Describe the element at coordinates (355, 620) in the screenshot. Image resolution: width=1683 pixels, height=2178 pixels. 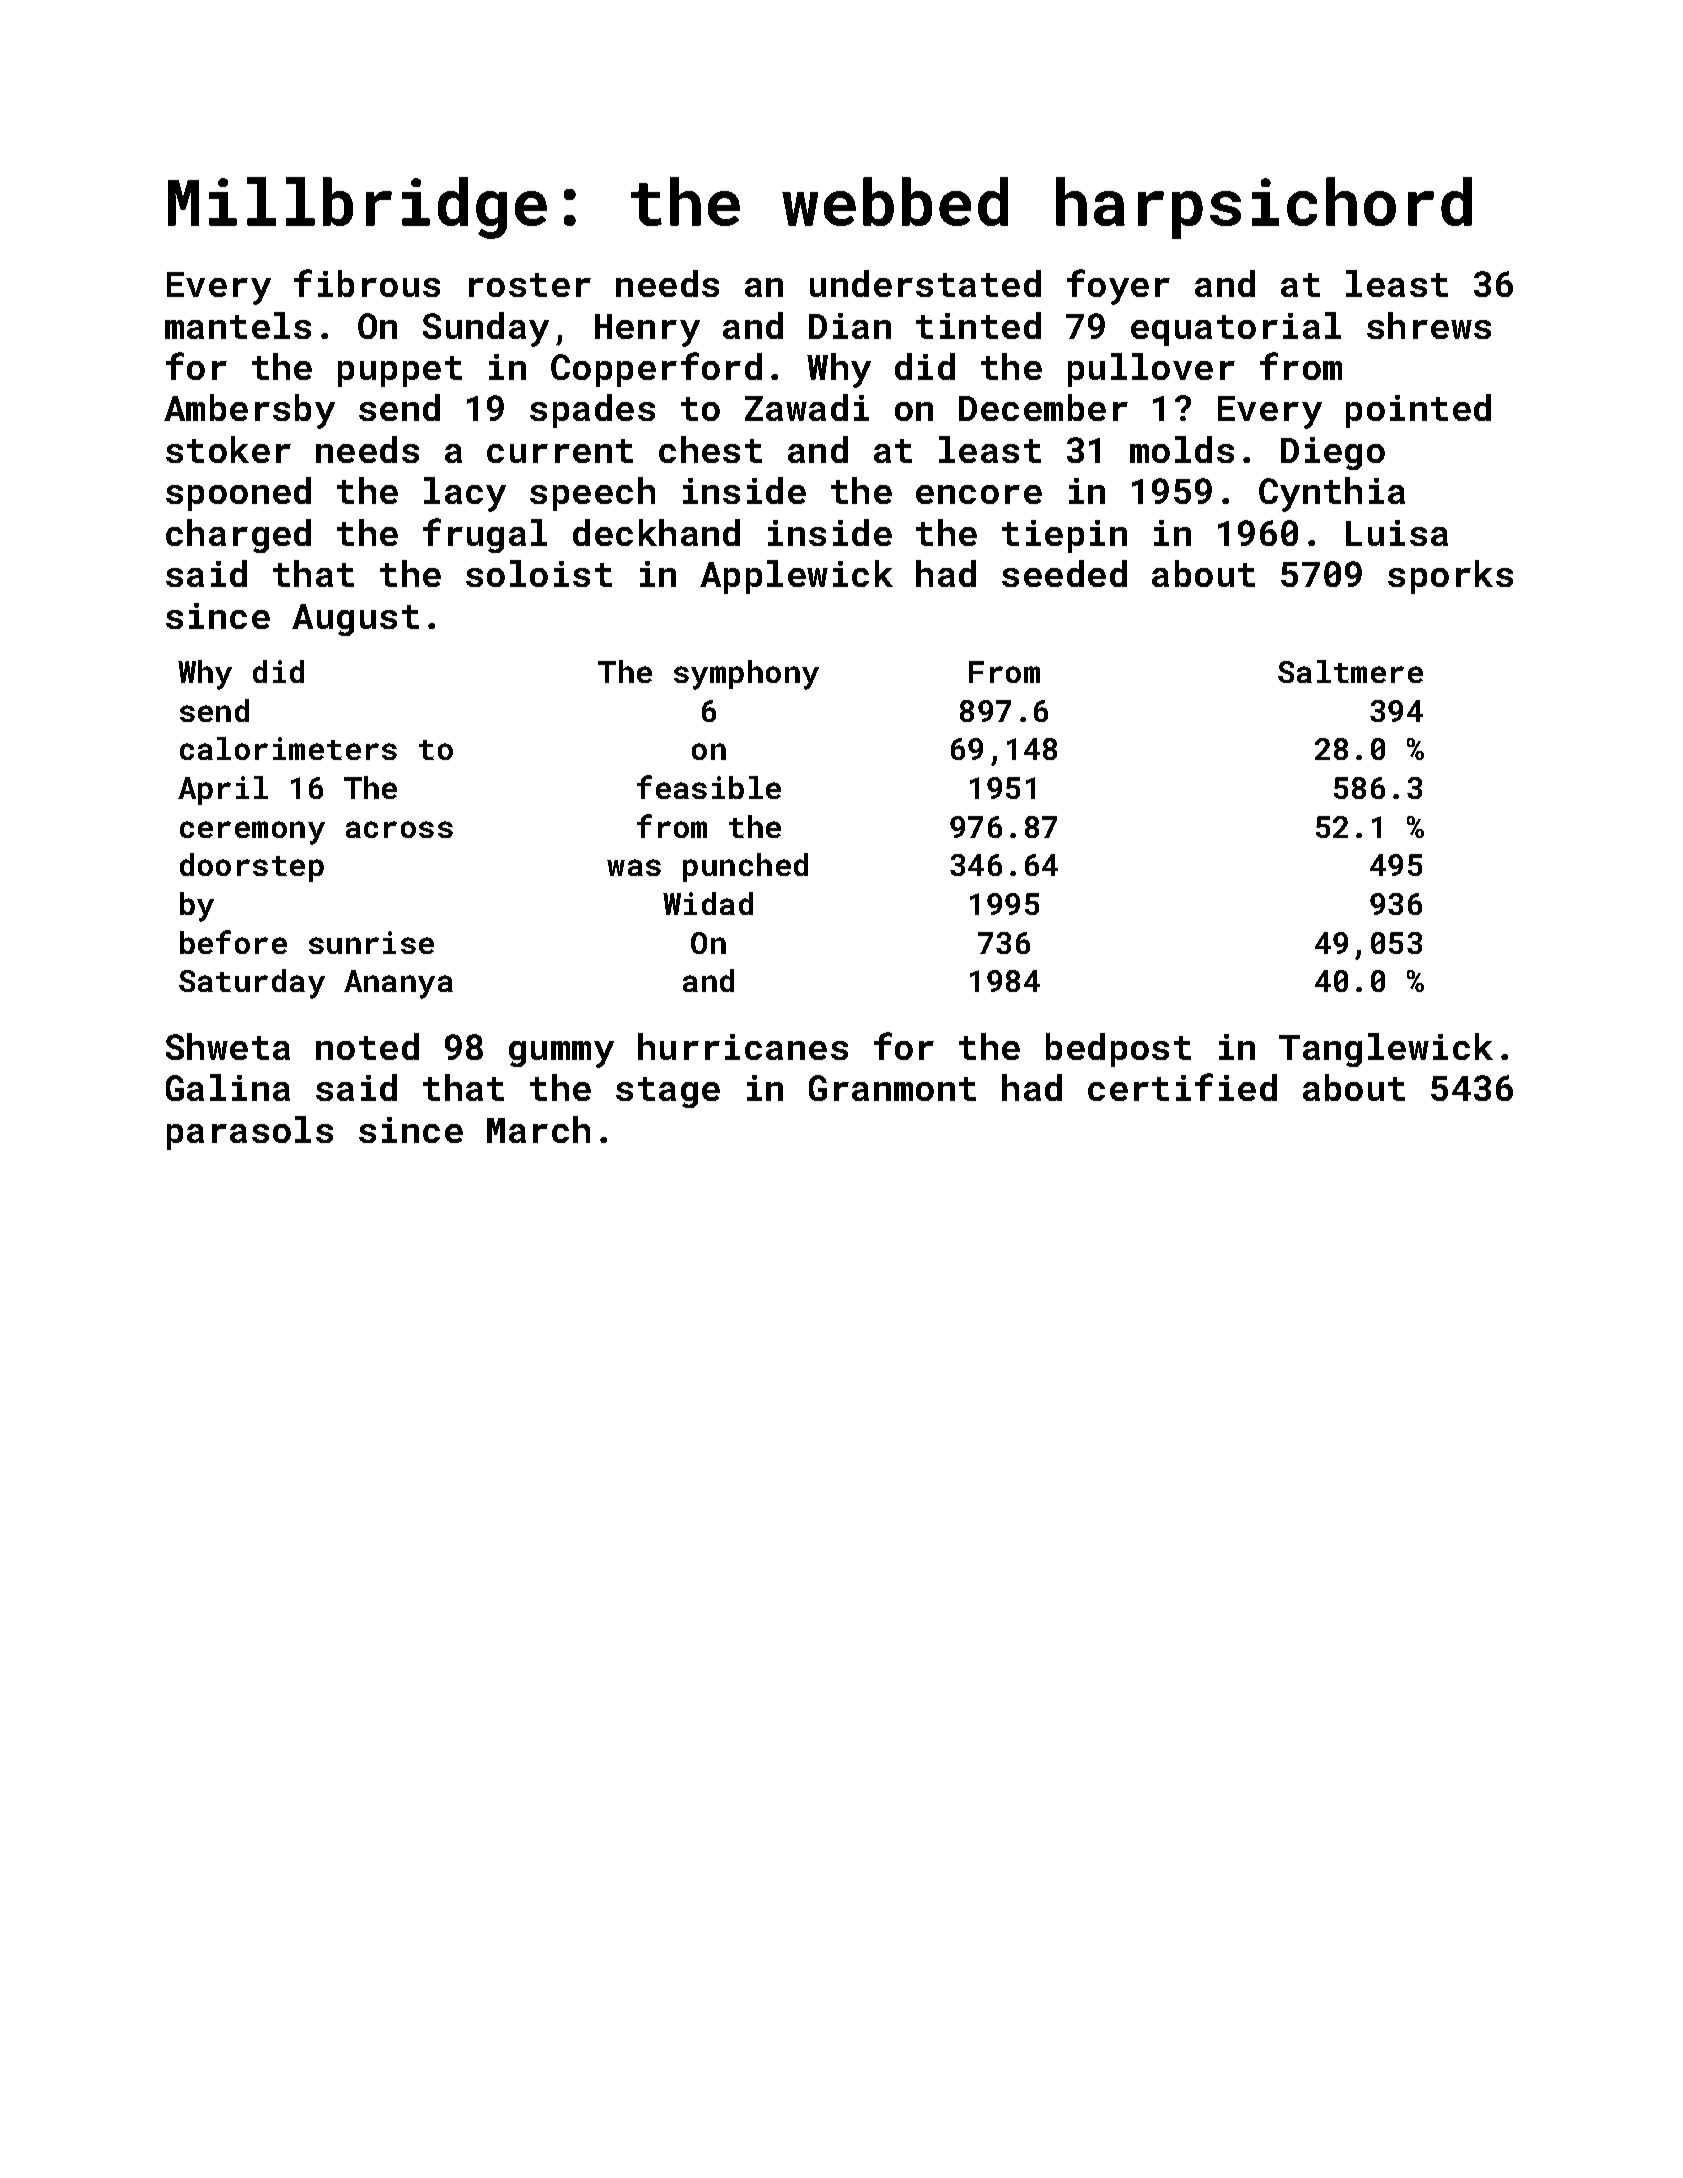
I see `August` at that location.
